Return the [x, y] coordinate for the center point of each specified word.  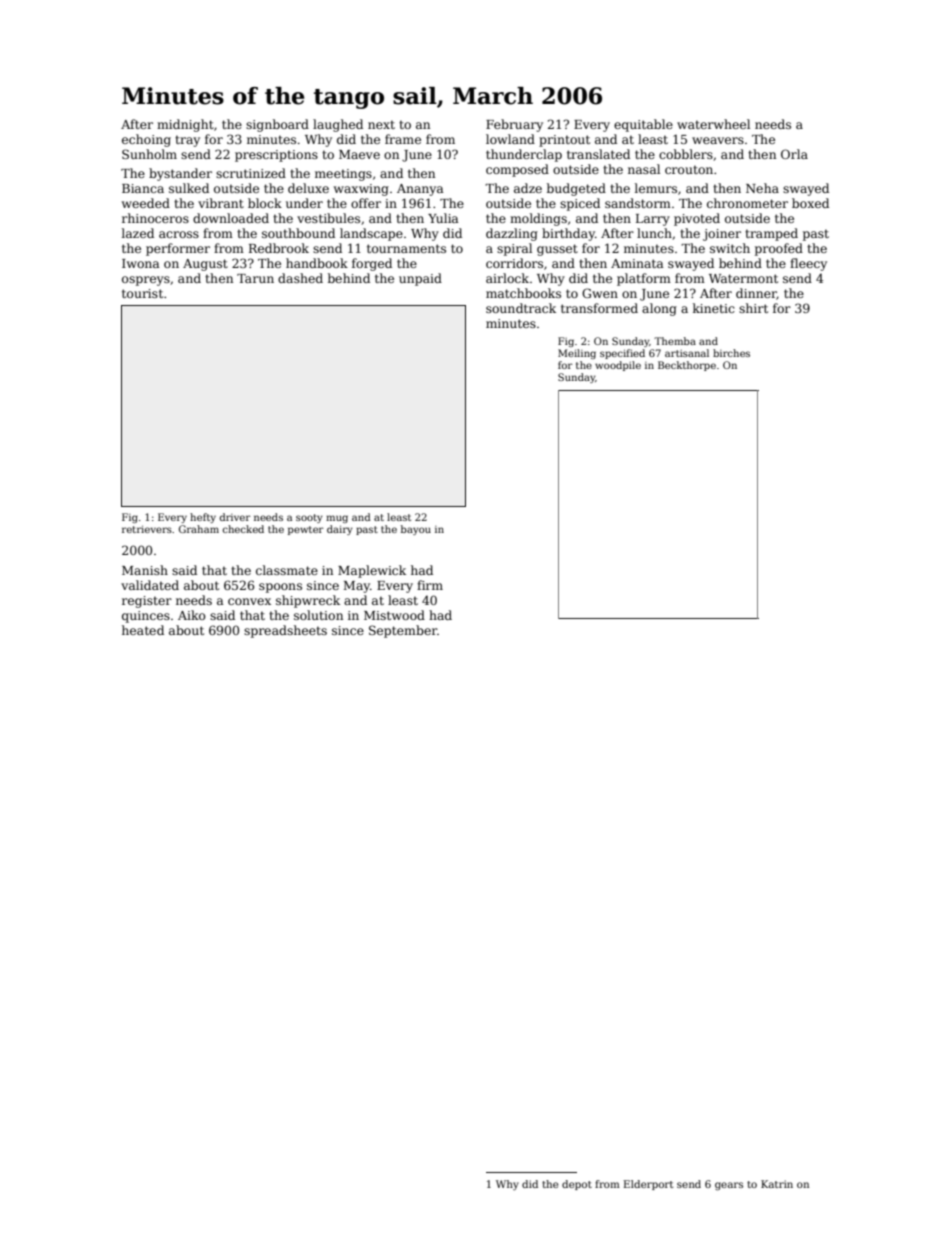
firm [430, 585]
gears [729, 1186]
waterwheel [713, 124]
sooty [309, 518]
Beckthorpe [687, 366]
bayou [416, 530]
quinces [146, 617]
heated [143, 630]
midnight [185, 125]
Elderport [649, 1185]
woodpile [618, 366]
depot [577, 1185]
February [514, 125]
